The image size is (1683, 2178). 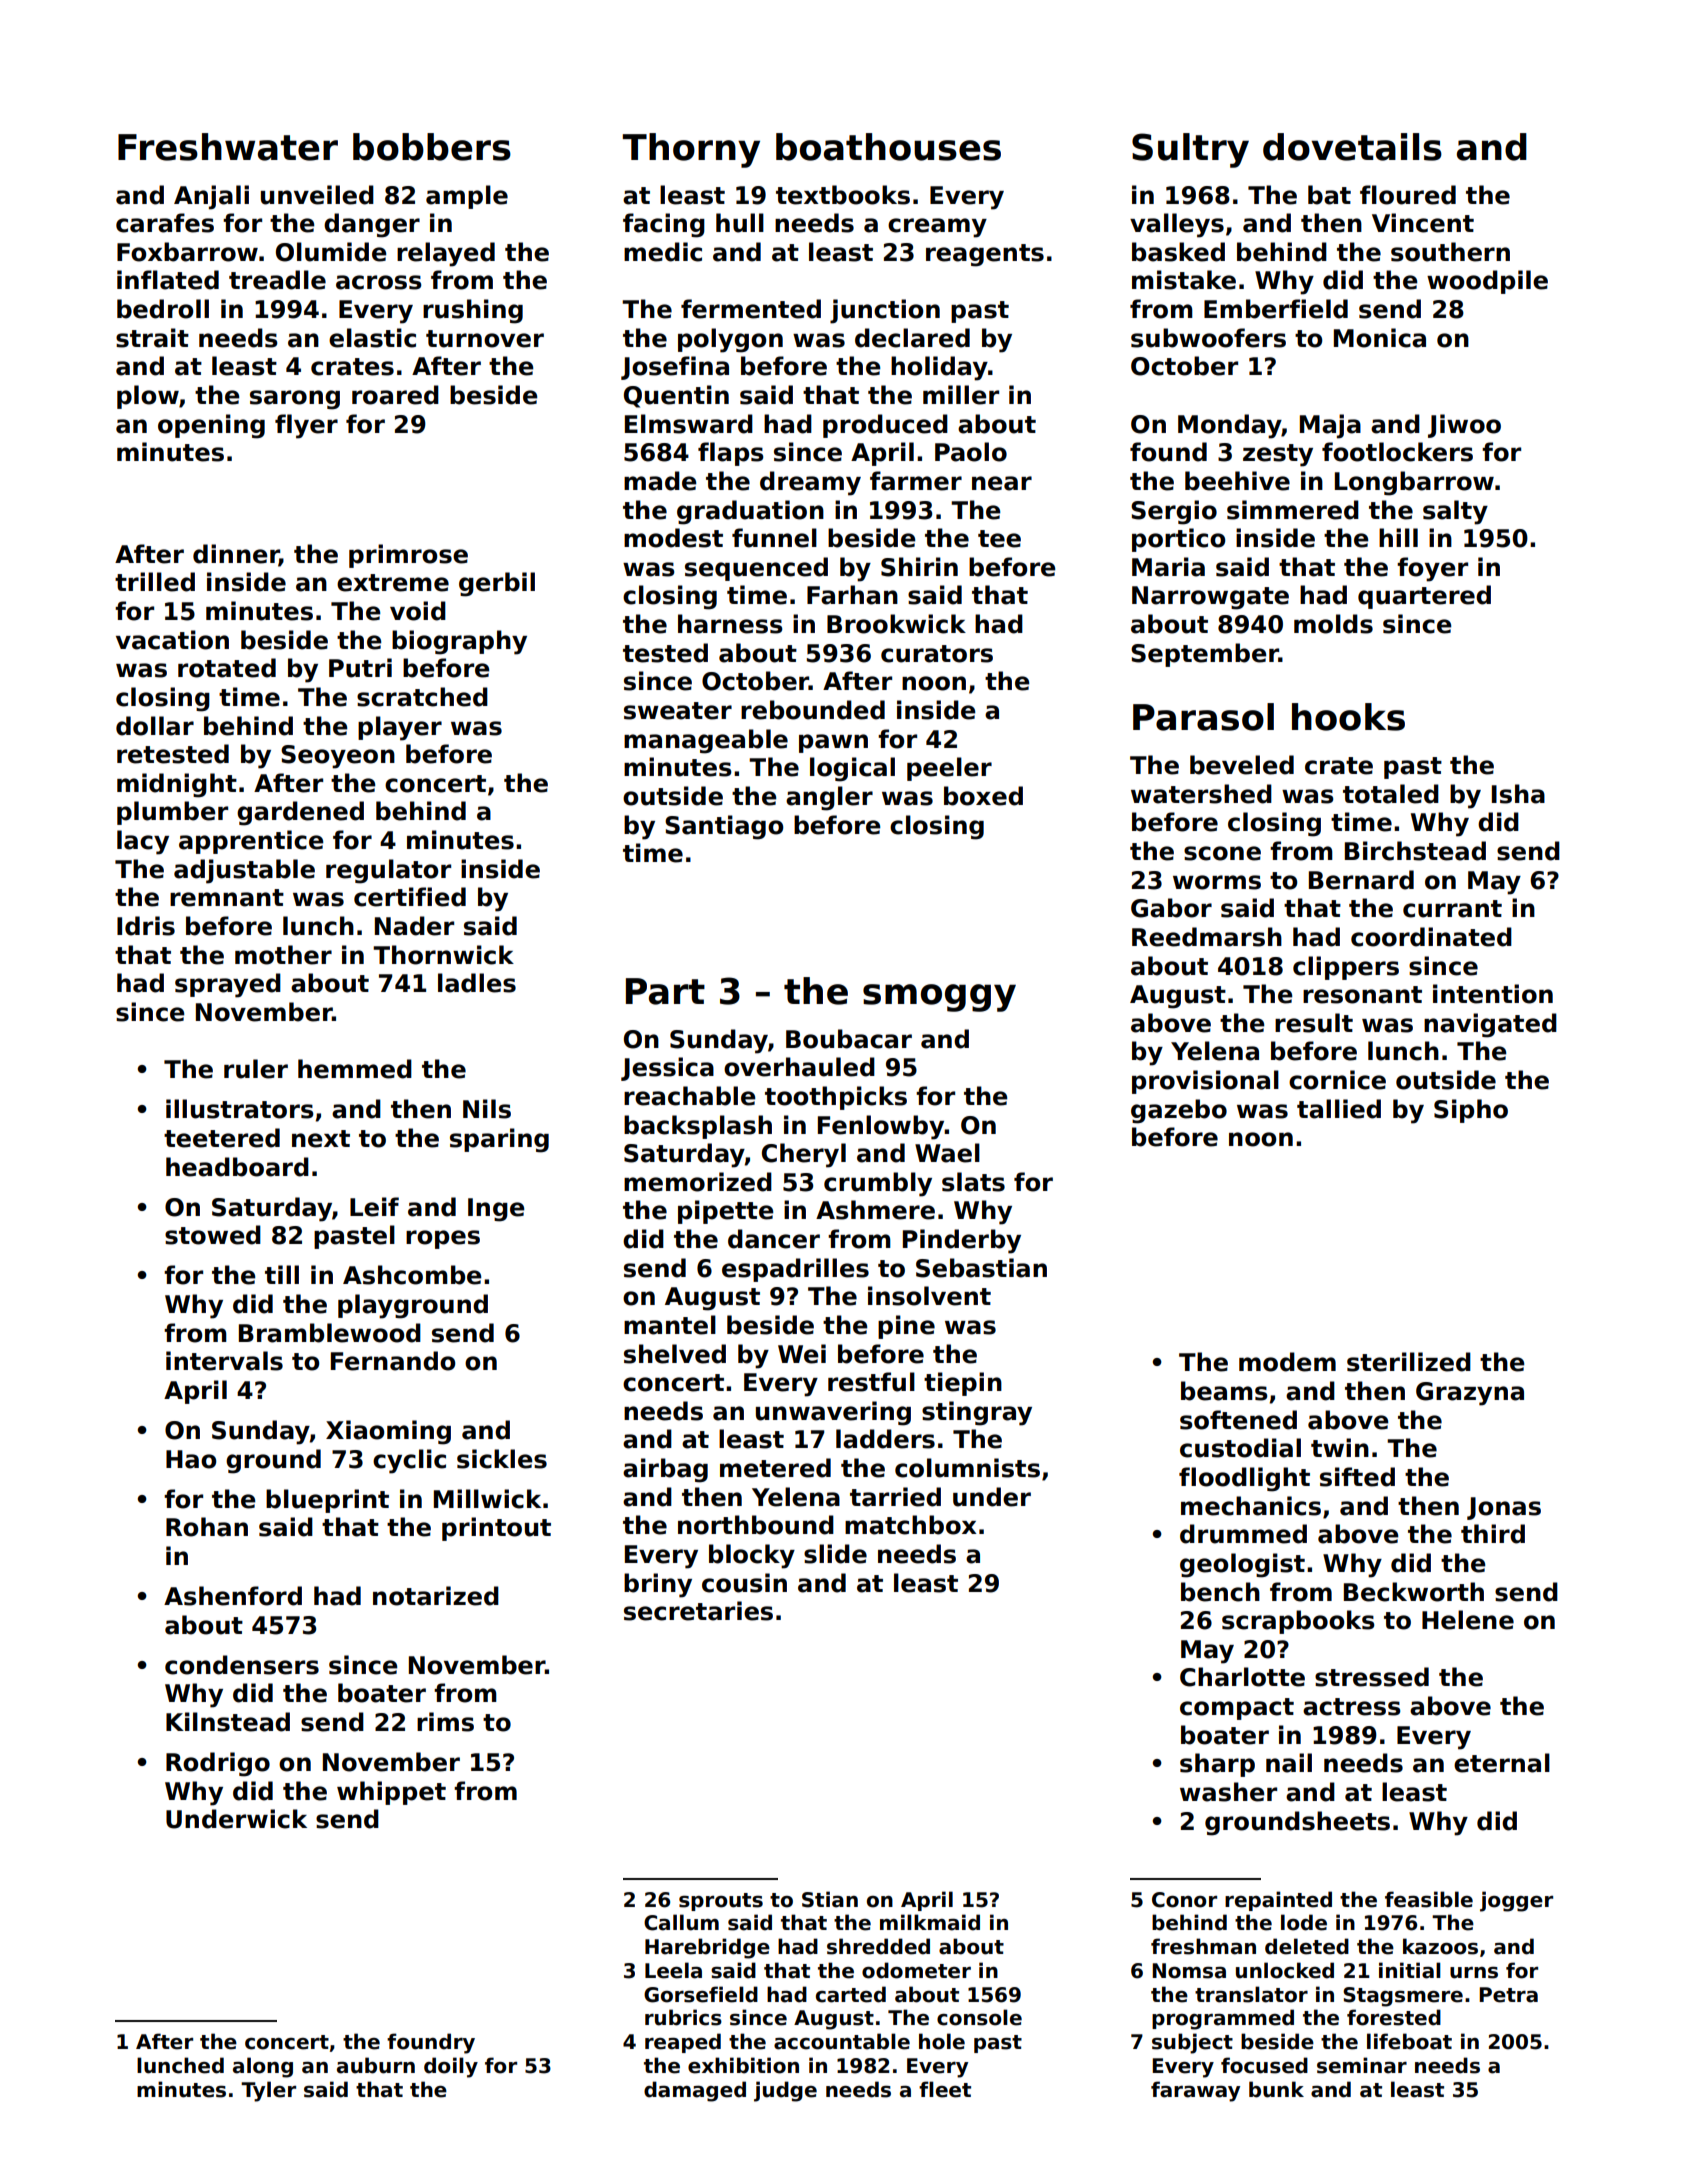 What do you see at coordinates (885, 311) in the screenshot?
I see `junction` at bounding box center [885, 311].
